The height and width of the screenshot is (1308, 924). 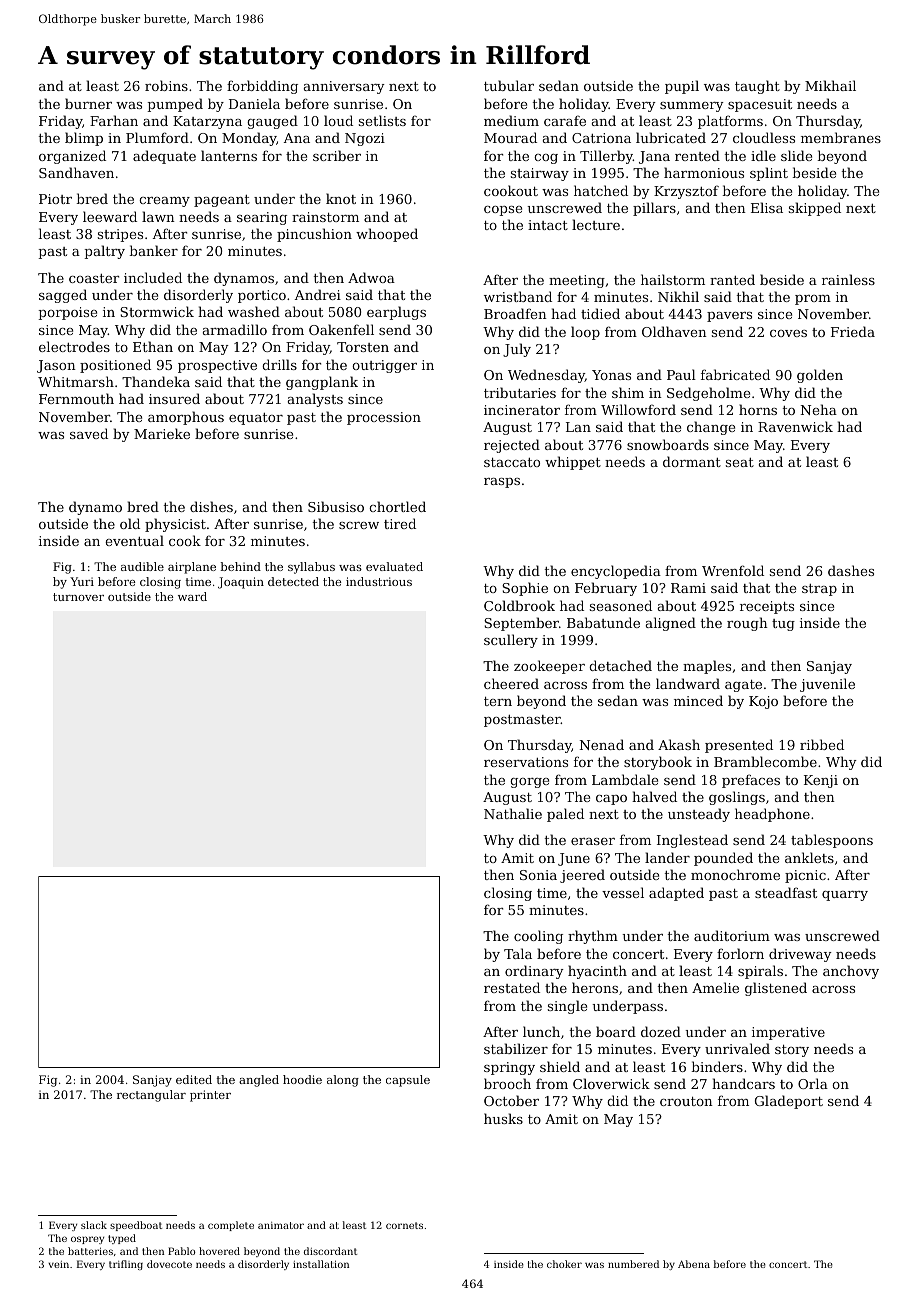 I want to click on February, so click(x=606, y=589).
